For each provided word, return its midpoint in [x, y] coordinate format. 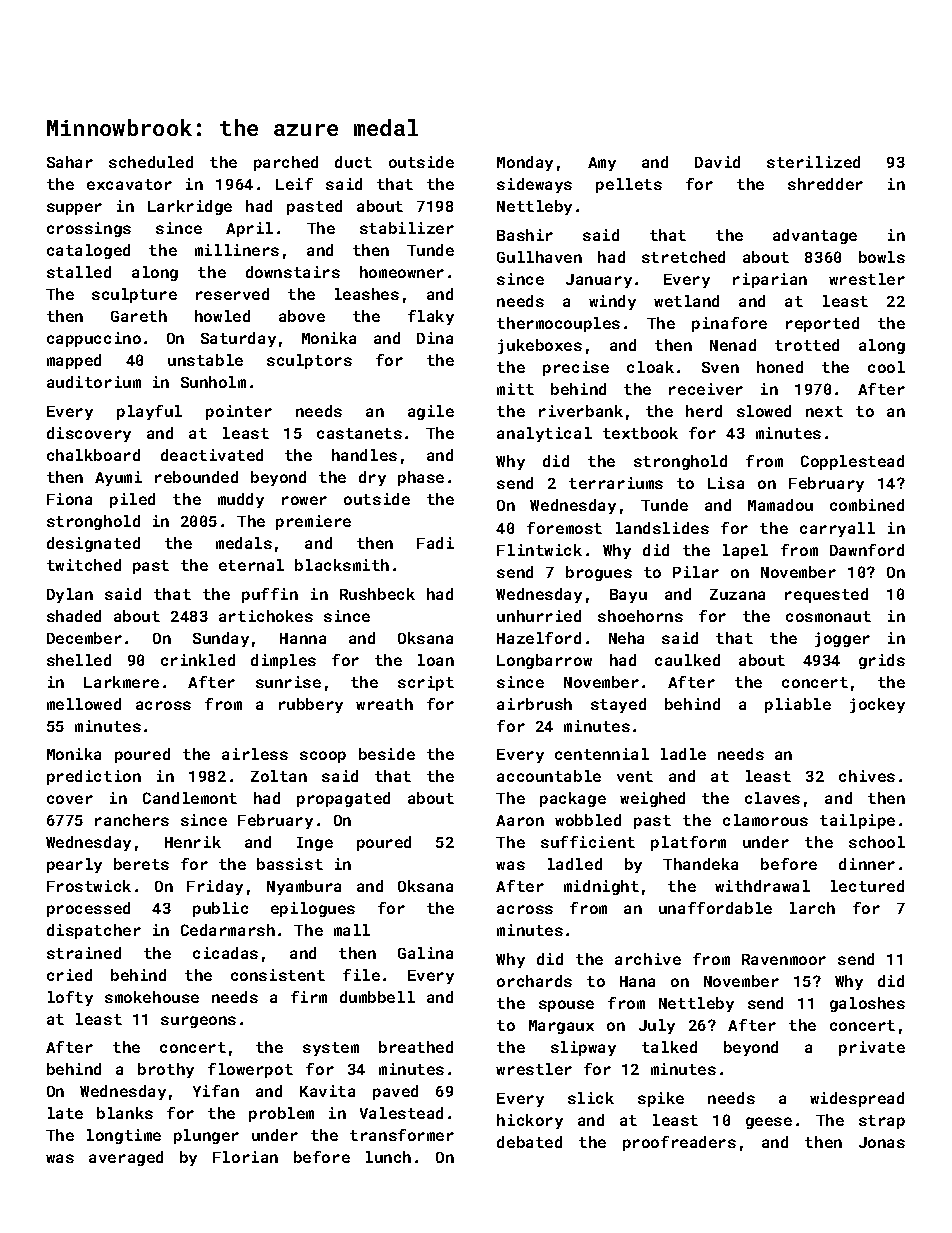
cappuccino [94, 339]
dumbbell [377, 997]
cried [69, 975]
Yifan [216, 1091]
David [717, 162]
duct [353, 162]
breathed [416, 1047]
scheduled [151, 162]
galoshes [867, 1004]
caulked [687, 660]
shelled [79, 660]
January [599, 281]
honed [780, 367]
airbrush [534, 704]
